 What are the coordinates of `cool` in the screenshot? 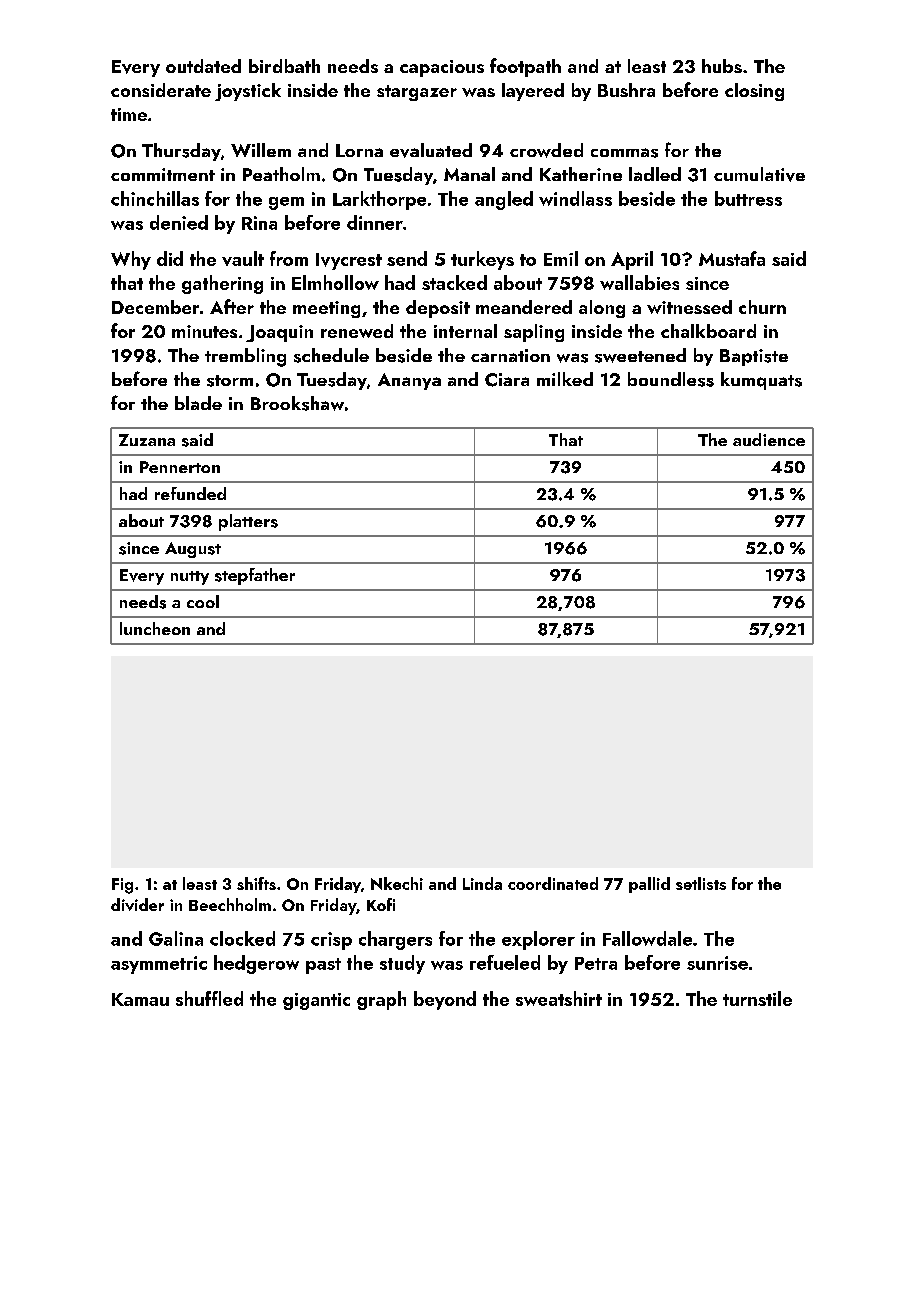 It's located at (203, 601).
